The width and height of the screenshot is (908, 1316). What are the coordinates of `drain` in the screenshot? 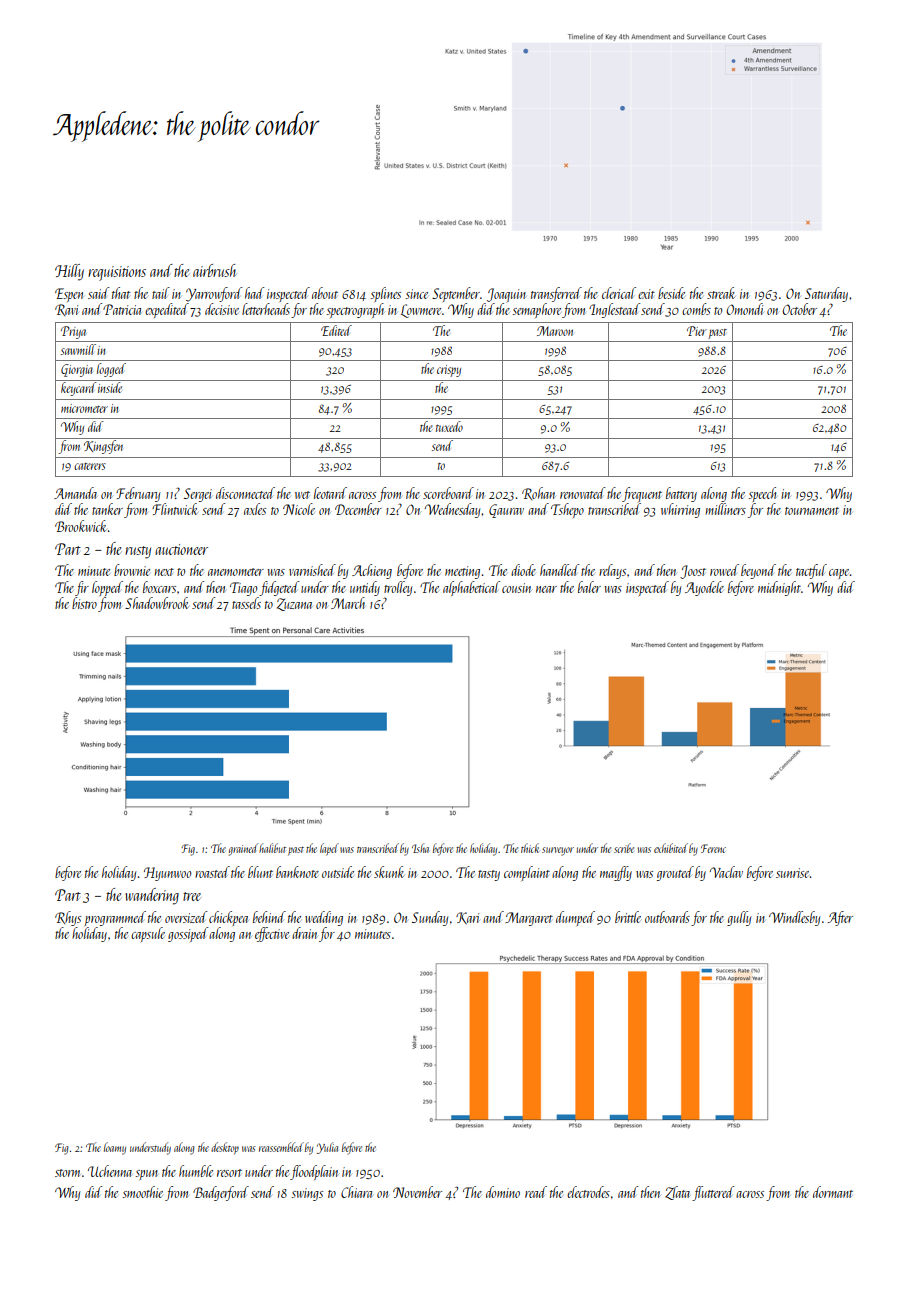 It's located at (304, 933).
